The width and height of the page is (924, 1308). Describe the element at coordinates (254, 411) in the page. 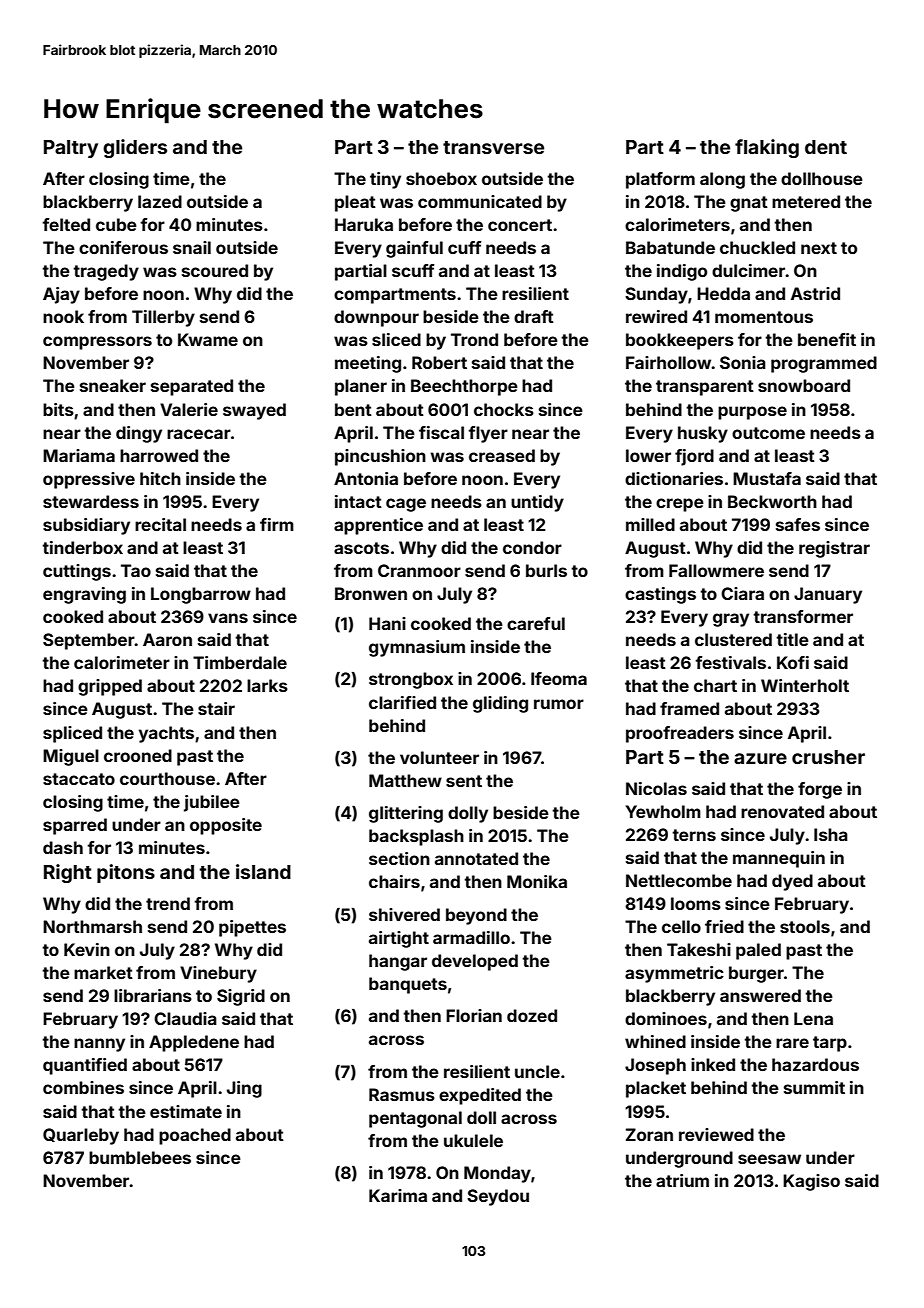

I see `swayed` at that location.
